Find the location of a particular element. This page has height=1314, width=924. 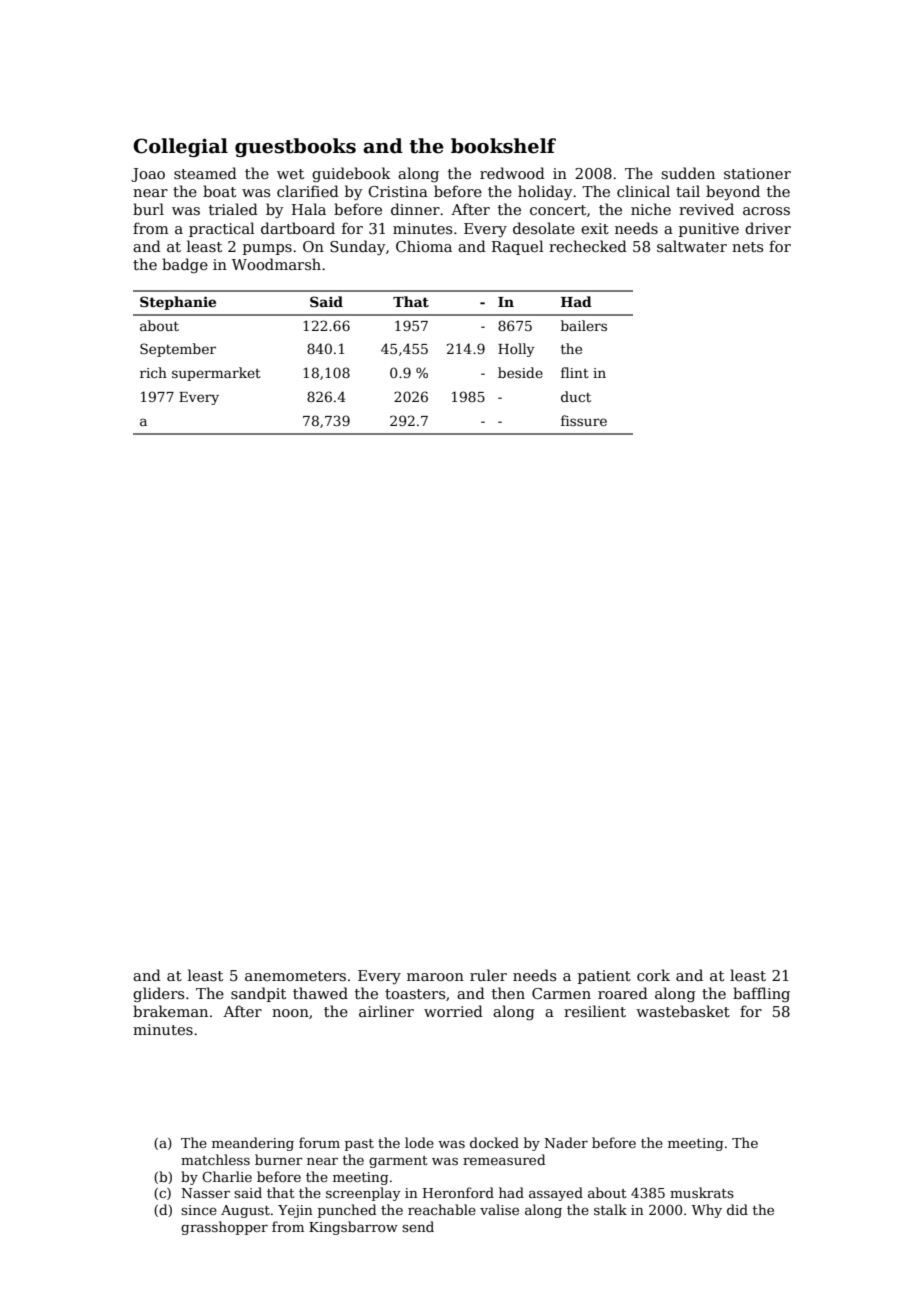

bookshelf is located at coordinates (503, 146).
